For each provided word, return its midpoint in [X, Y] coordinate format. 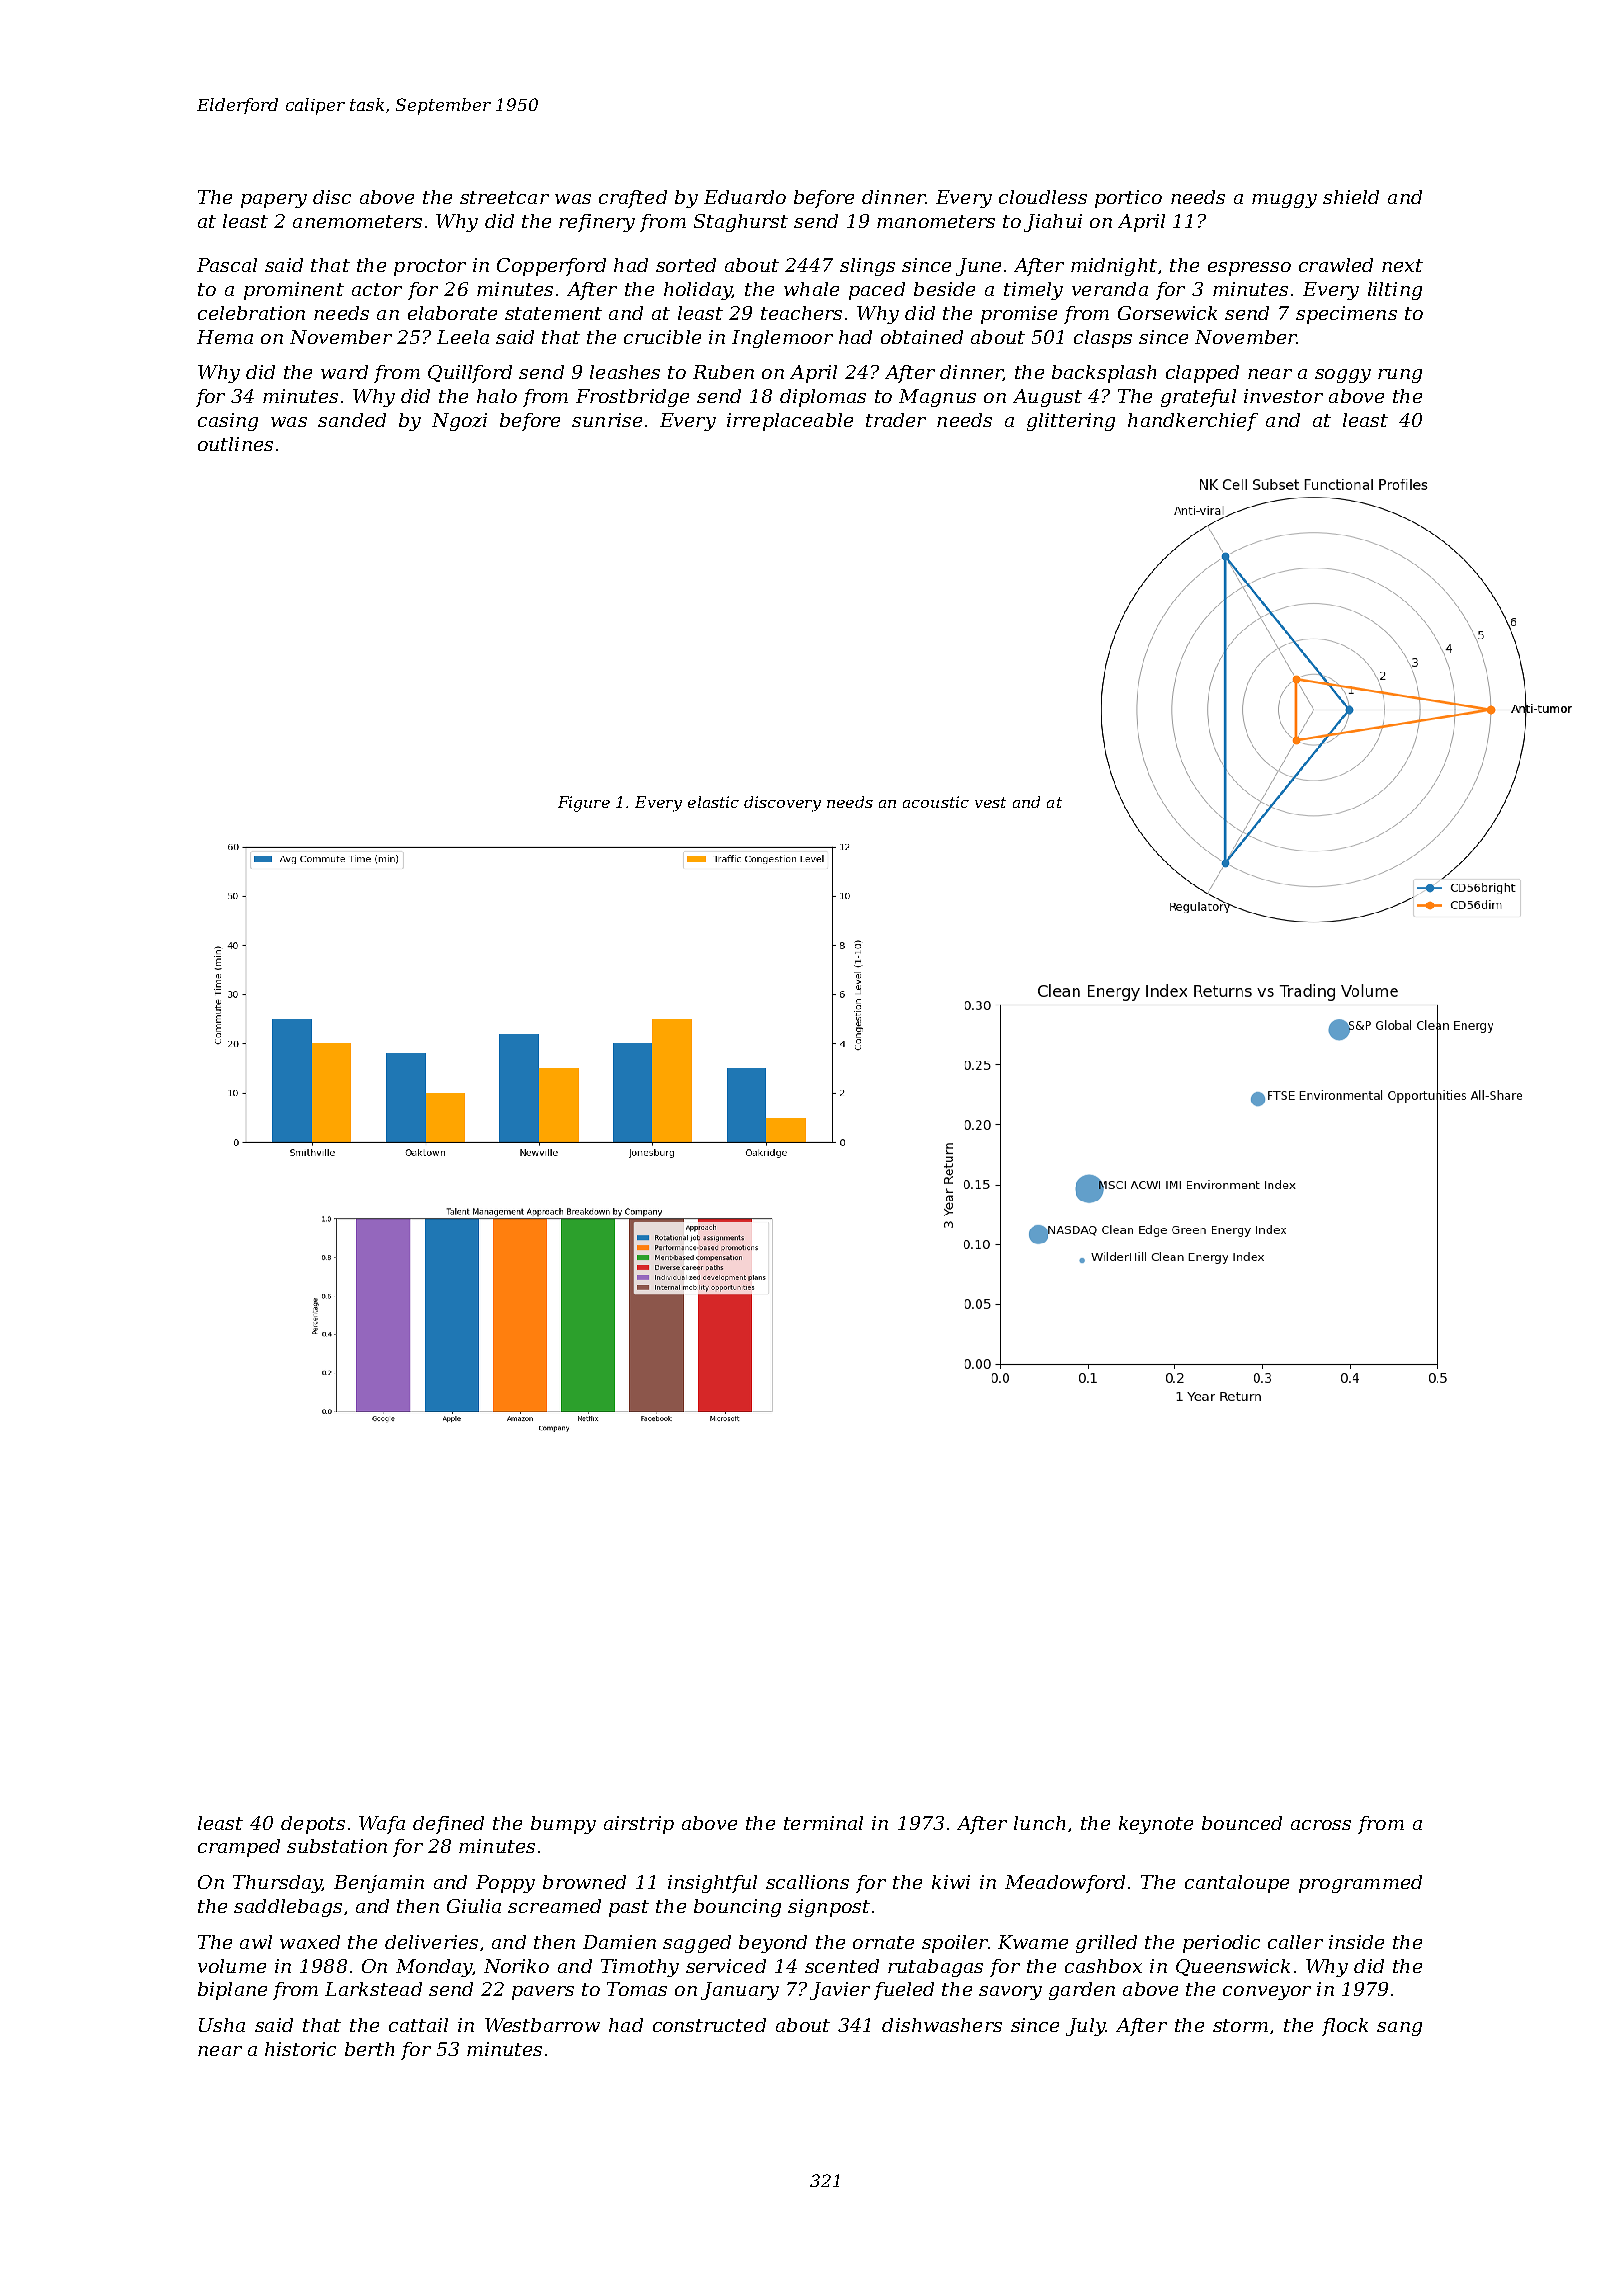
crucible [662, 337]
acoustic [936, 802]
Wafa [382, 1825]
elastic [713, 802]
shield [1351, 197]
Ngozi [459, 422]
